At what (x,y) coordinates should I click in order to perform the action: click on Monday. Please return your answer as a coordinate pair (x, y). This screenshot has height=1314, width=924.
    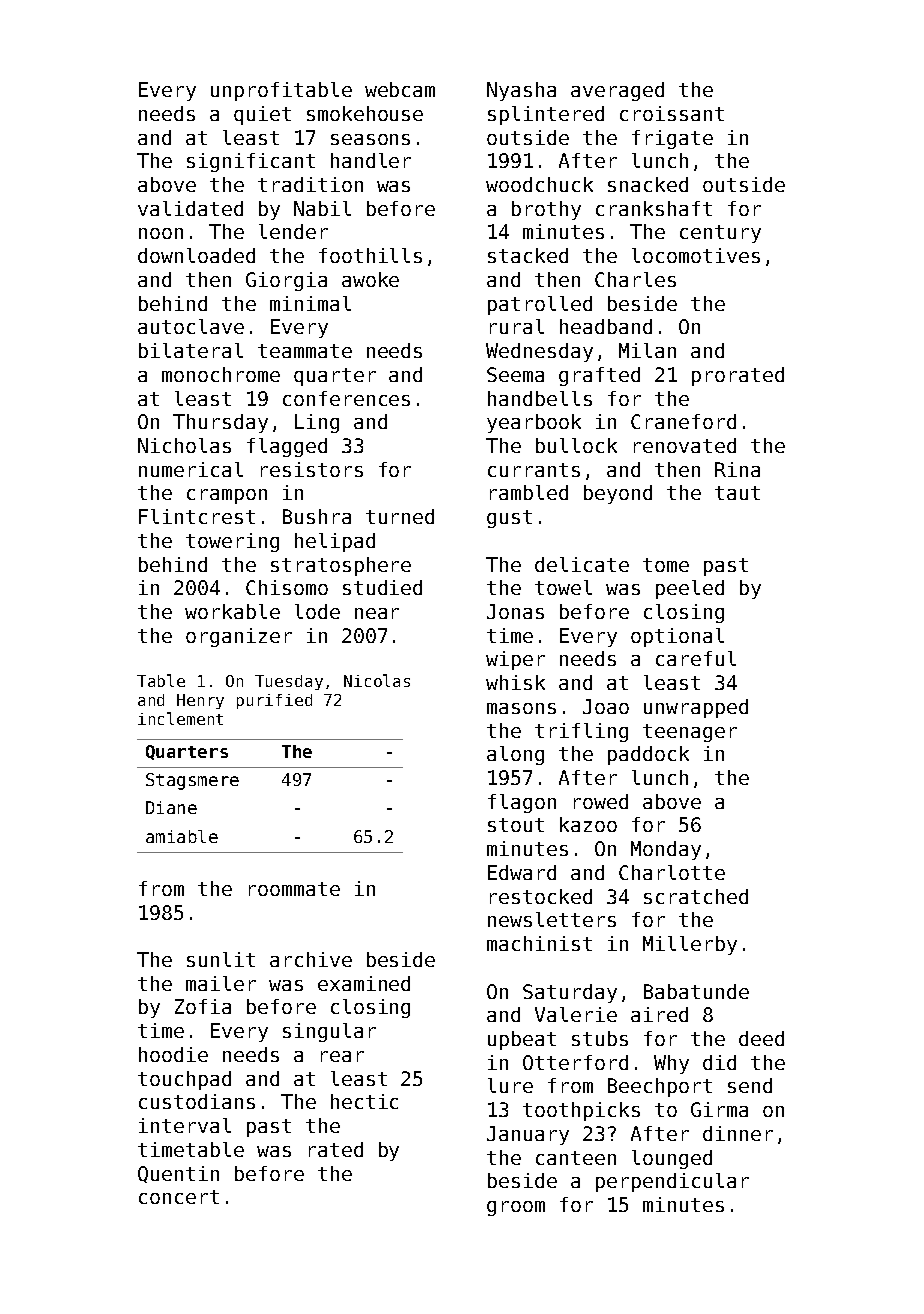
    Looking at the image, I should click on (666, 850).
